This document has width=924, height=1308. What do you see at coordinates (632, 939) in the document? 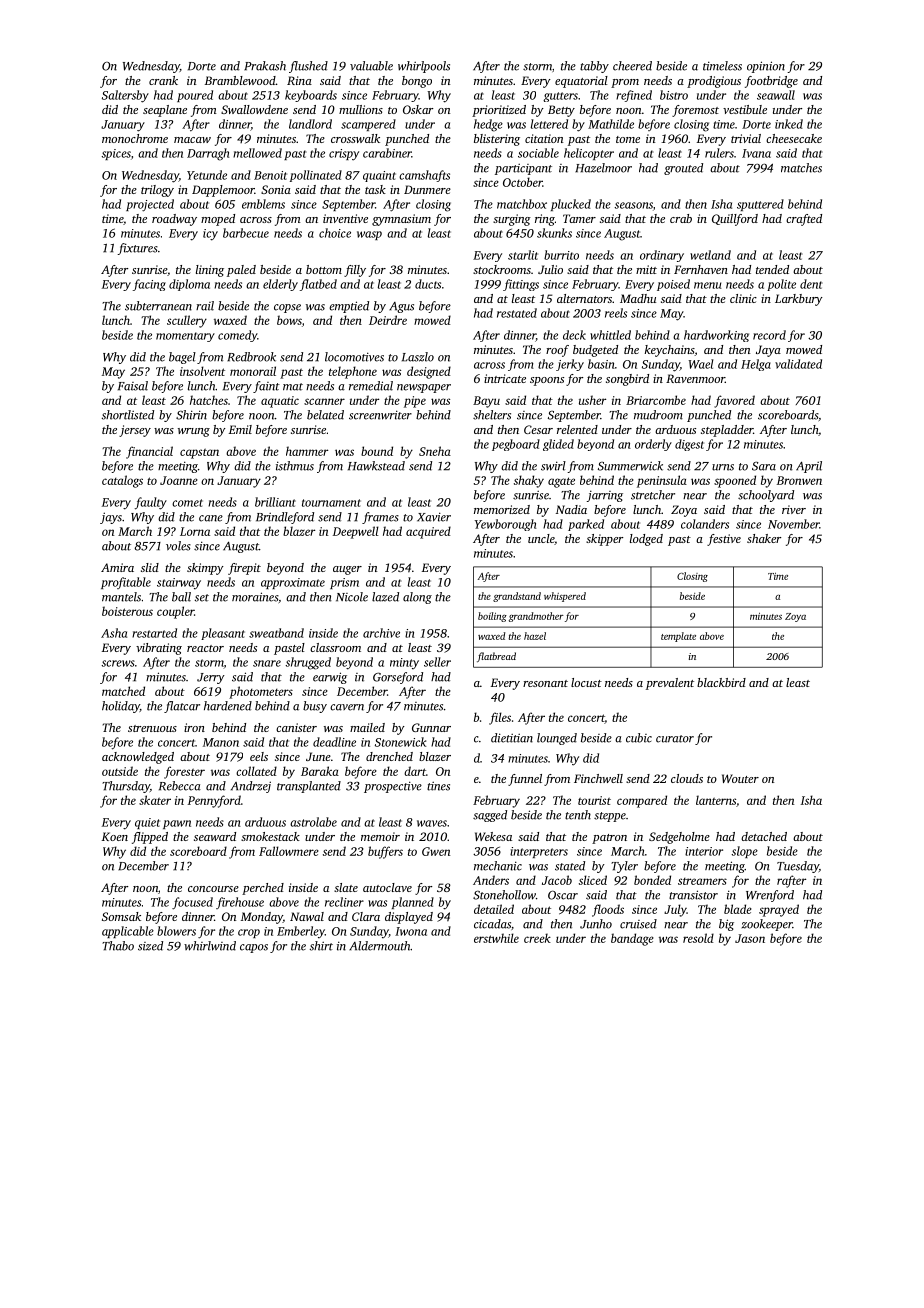
I see `bandage` at bounding box center [632, 939].
